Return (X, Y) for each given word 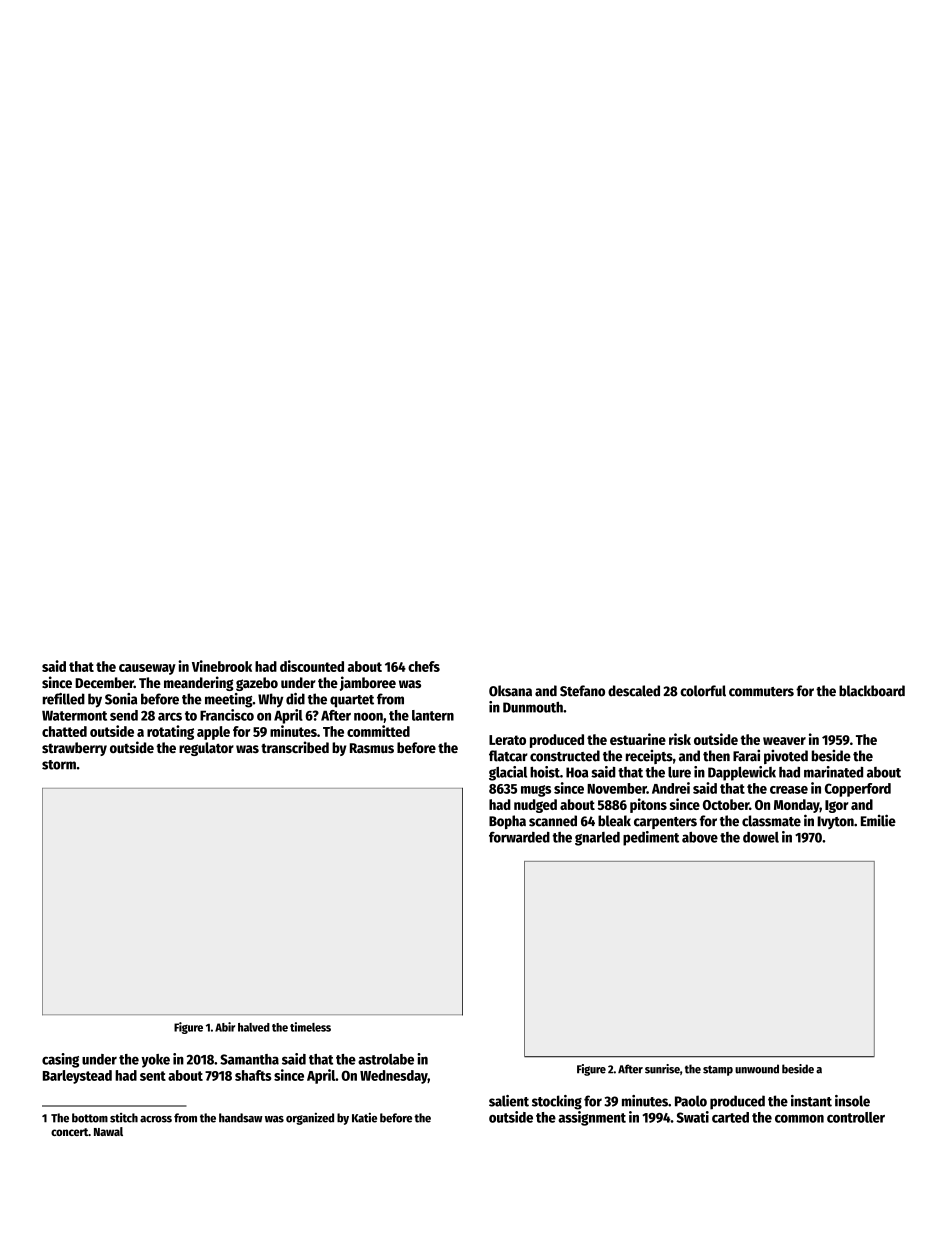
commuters (761, 692)
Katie (364, 1118)
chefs (424, 666)
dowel (761, 837)
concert (69, 1132)
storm (59, 765)
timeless (310, 1027)
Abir (225, 1027)
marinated (833, 772)
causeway (147, 669)
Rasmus (372, 748)
